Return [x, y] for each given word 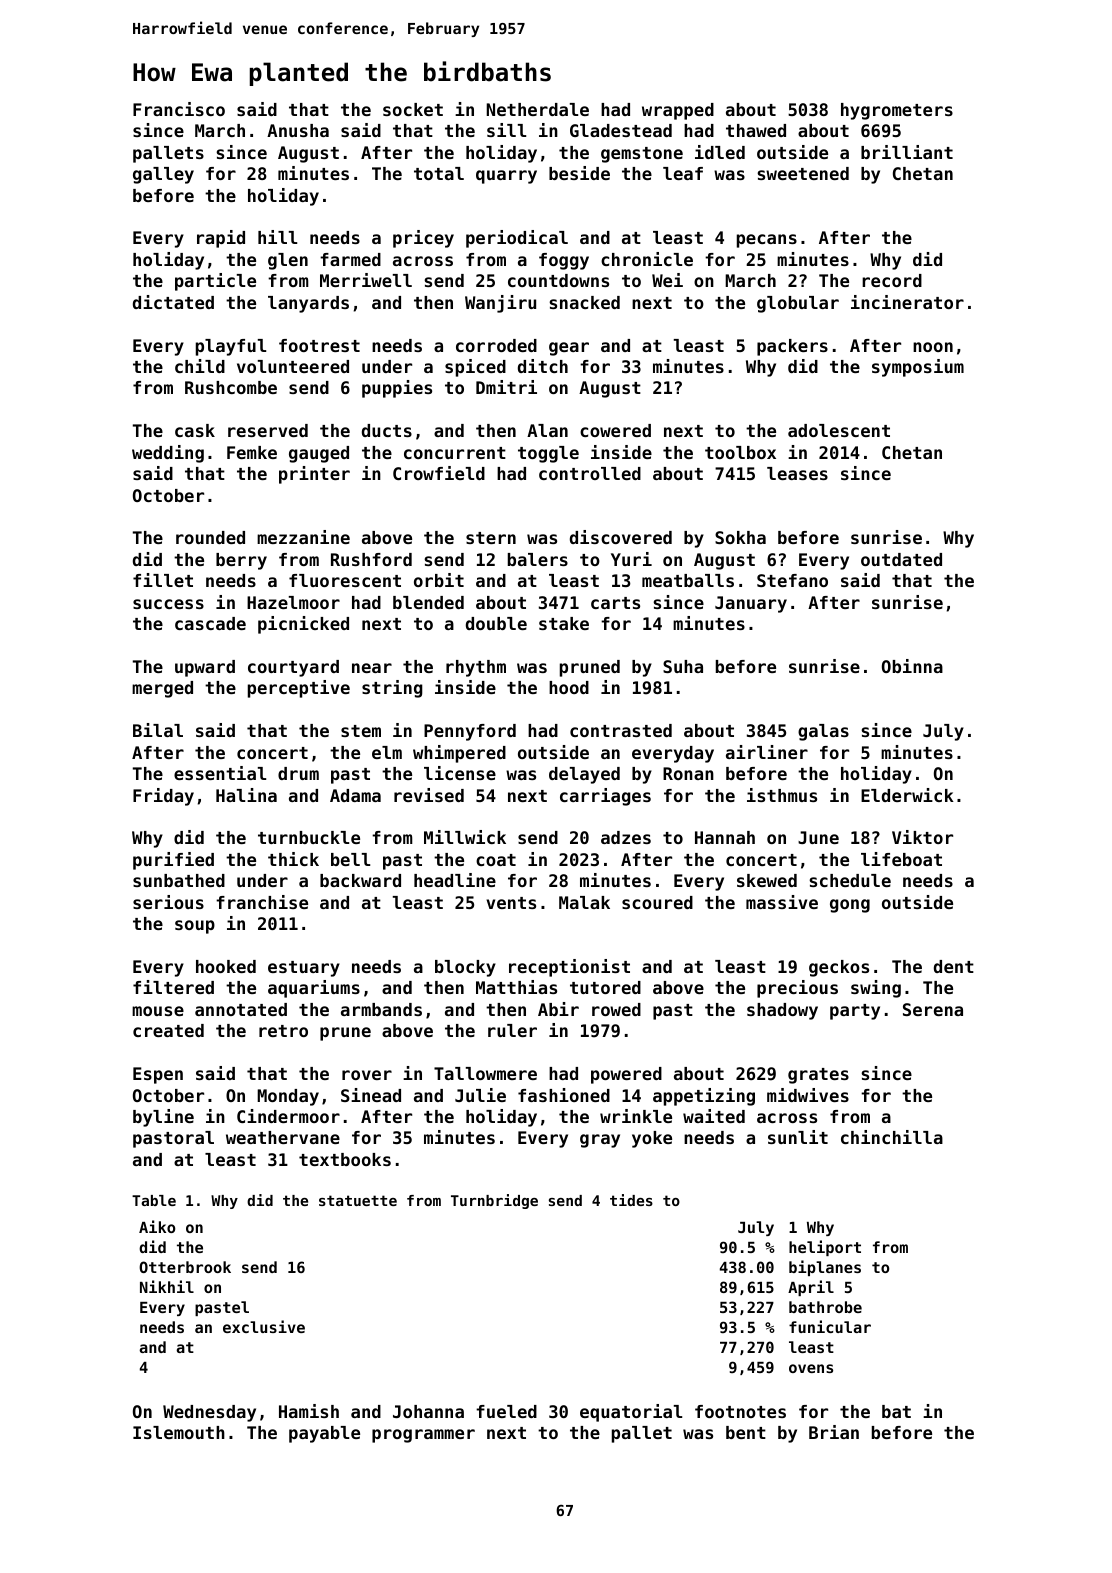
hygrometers [897, 111]
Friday [163, 797]
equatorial [631, 1413]
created [168, 1030]
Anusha [298, 130]
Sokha [740, 537]
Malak [584, 902]
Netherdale [537, 109]
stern [491, 538]
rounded [210, 537]
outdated [901, 559]
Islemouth [179, 1432]
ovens [811, 1368]
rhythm [476, 668]
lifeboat [901, 859]
